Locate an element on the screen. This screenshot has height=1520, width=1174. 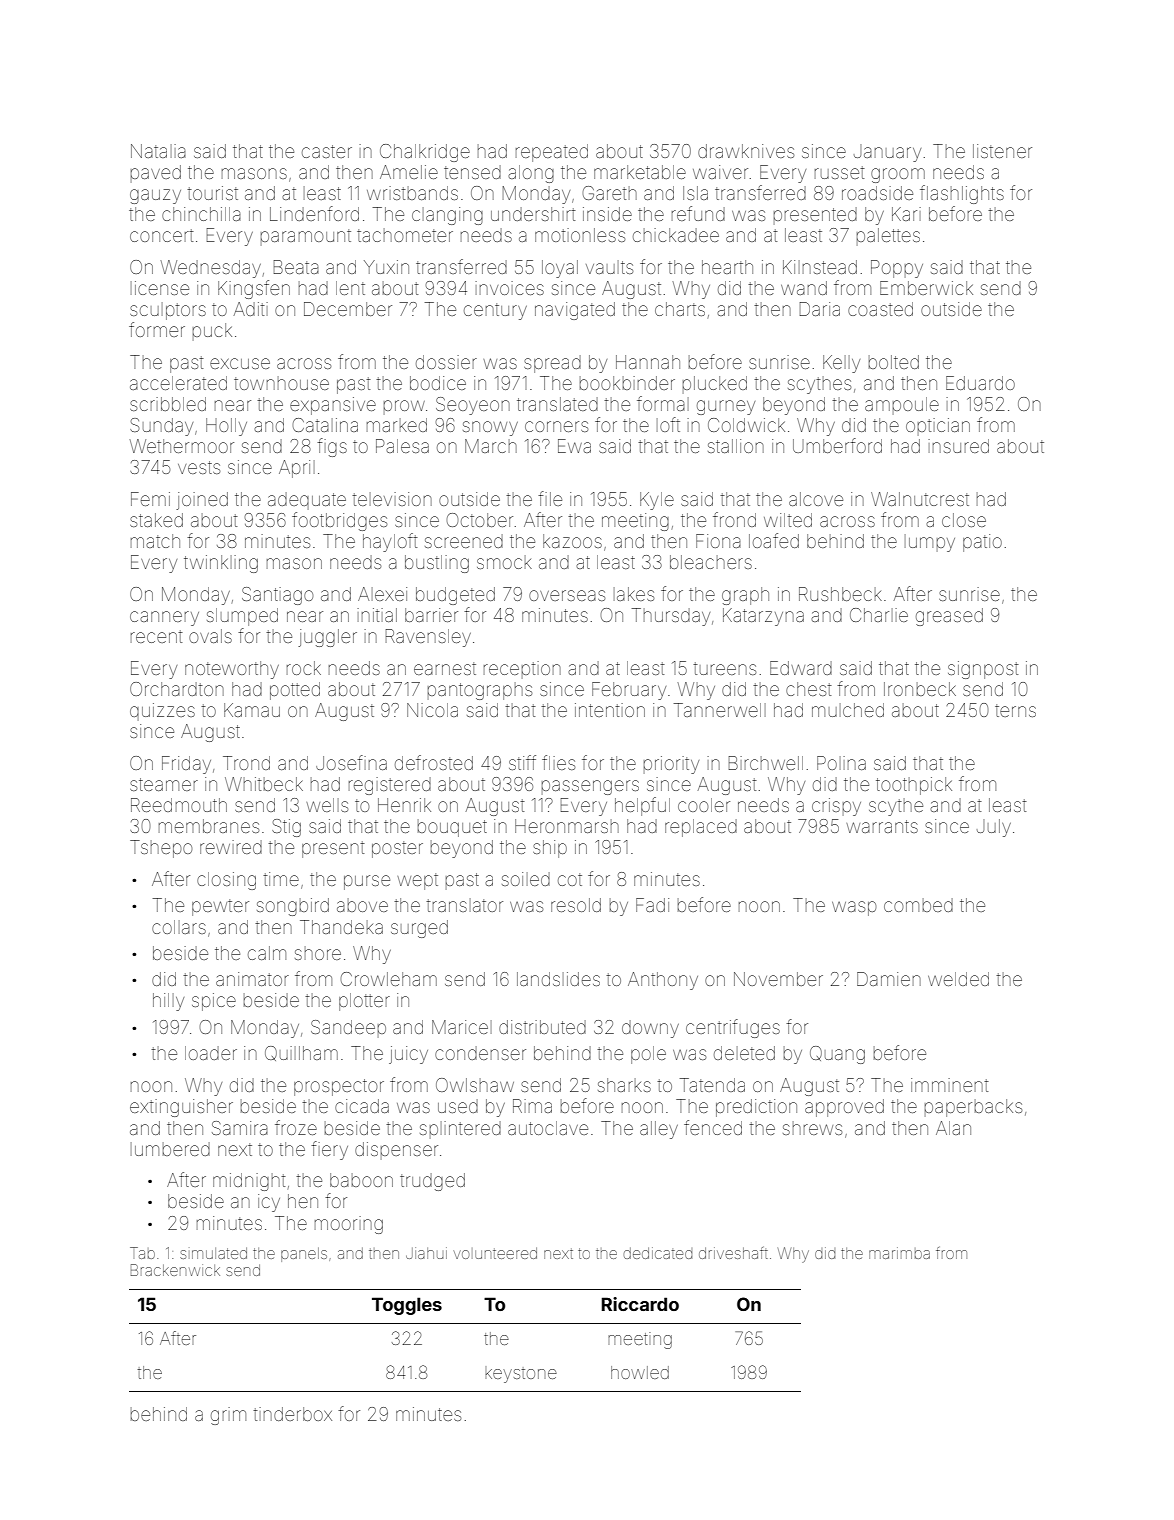
tinderbox is located at coordinates (292, 1414).
